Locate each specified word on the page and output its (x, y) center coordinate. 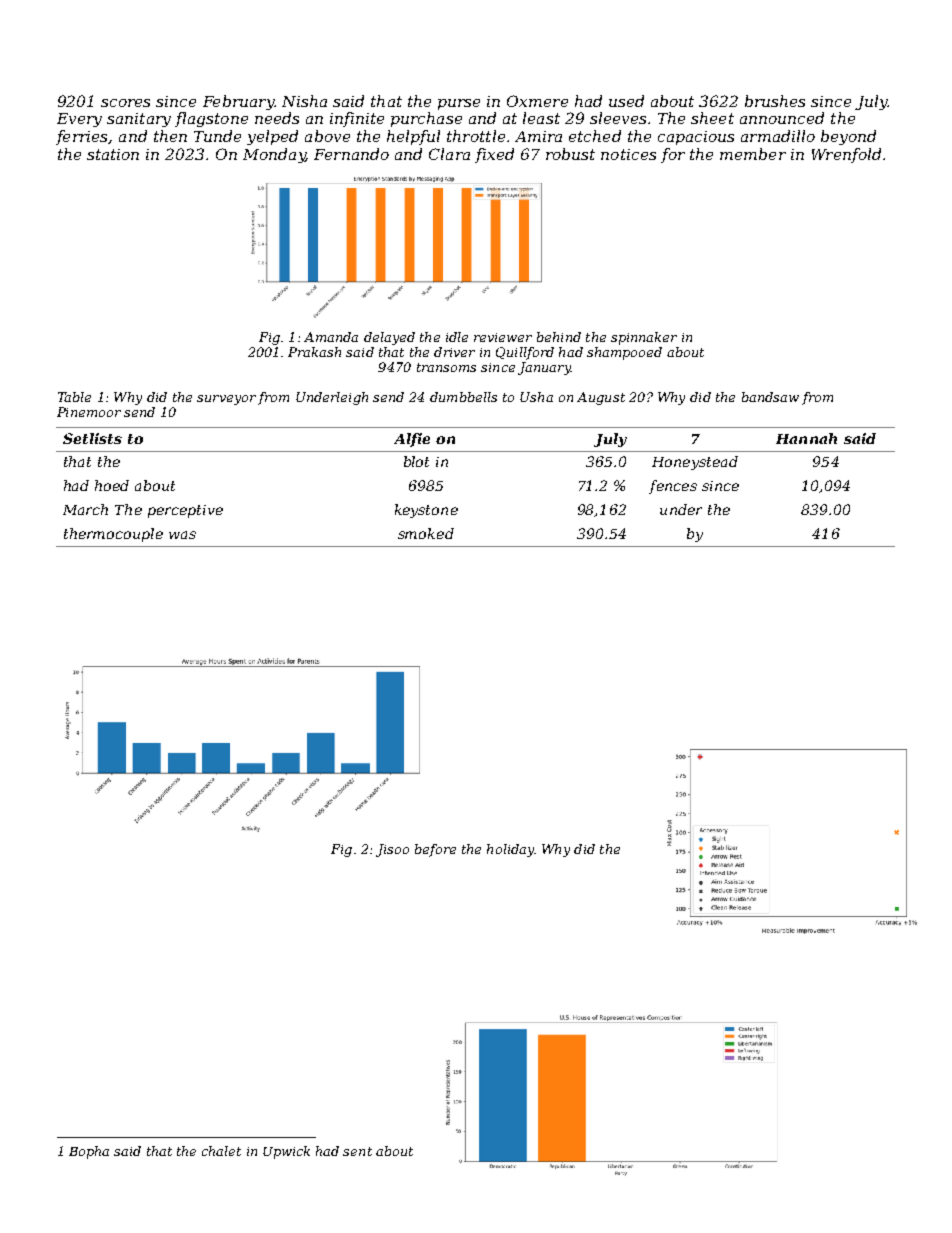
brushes (775, 101)
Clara (449, 154)
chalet (221, 1151)
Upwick (286, 1152)
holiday (510, 850)
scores (125, 103)
